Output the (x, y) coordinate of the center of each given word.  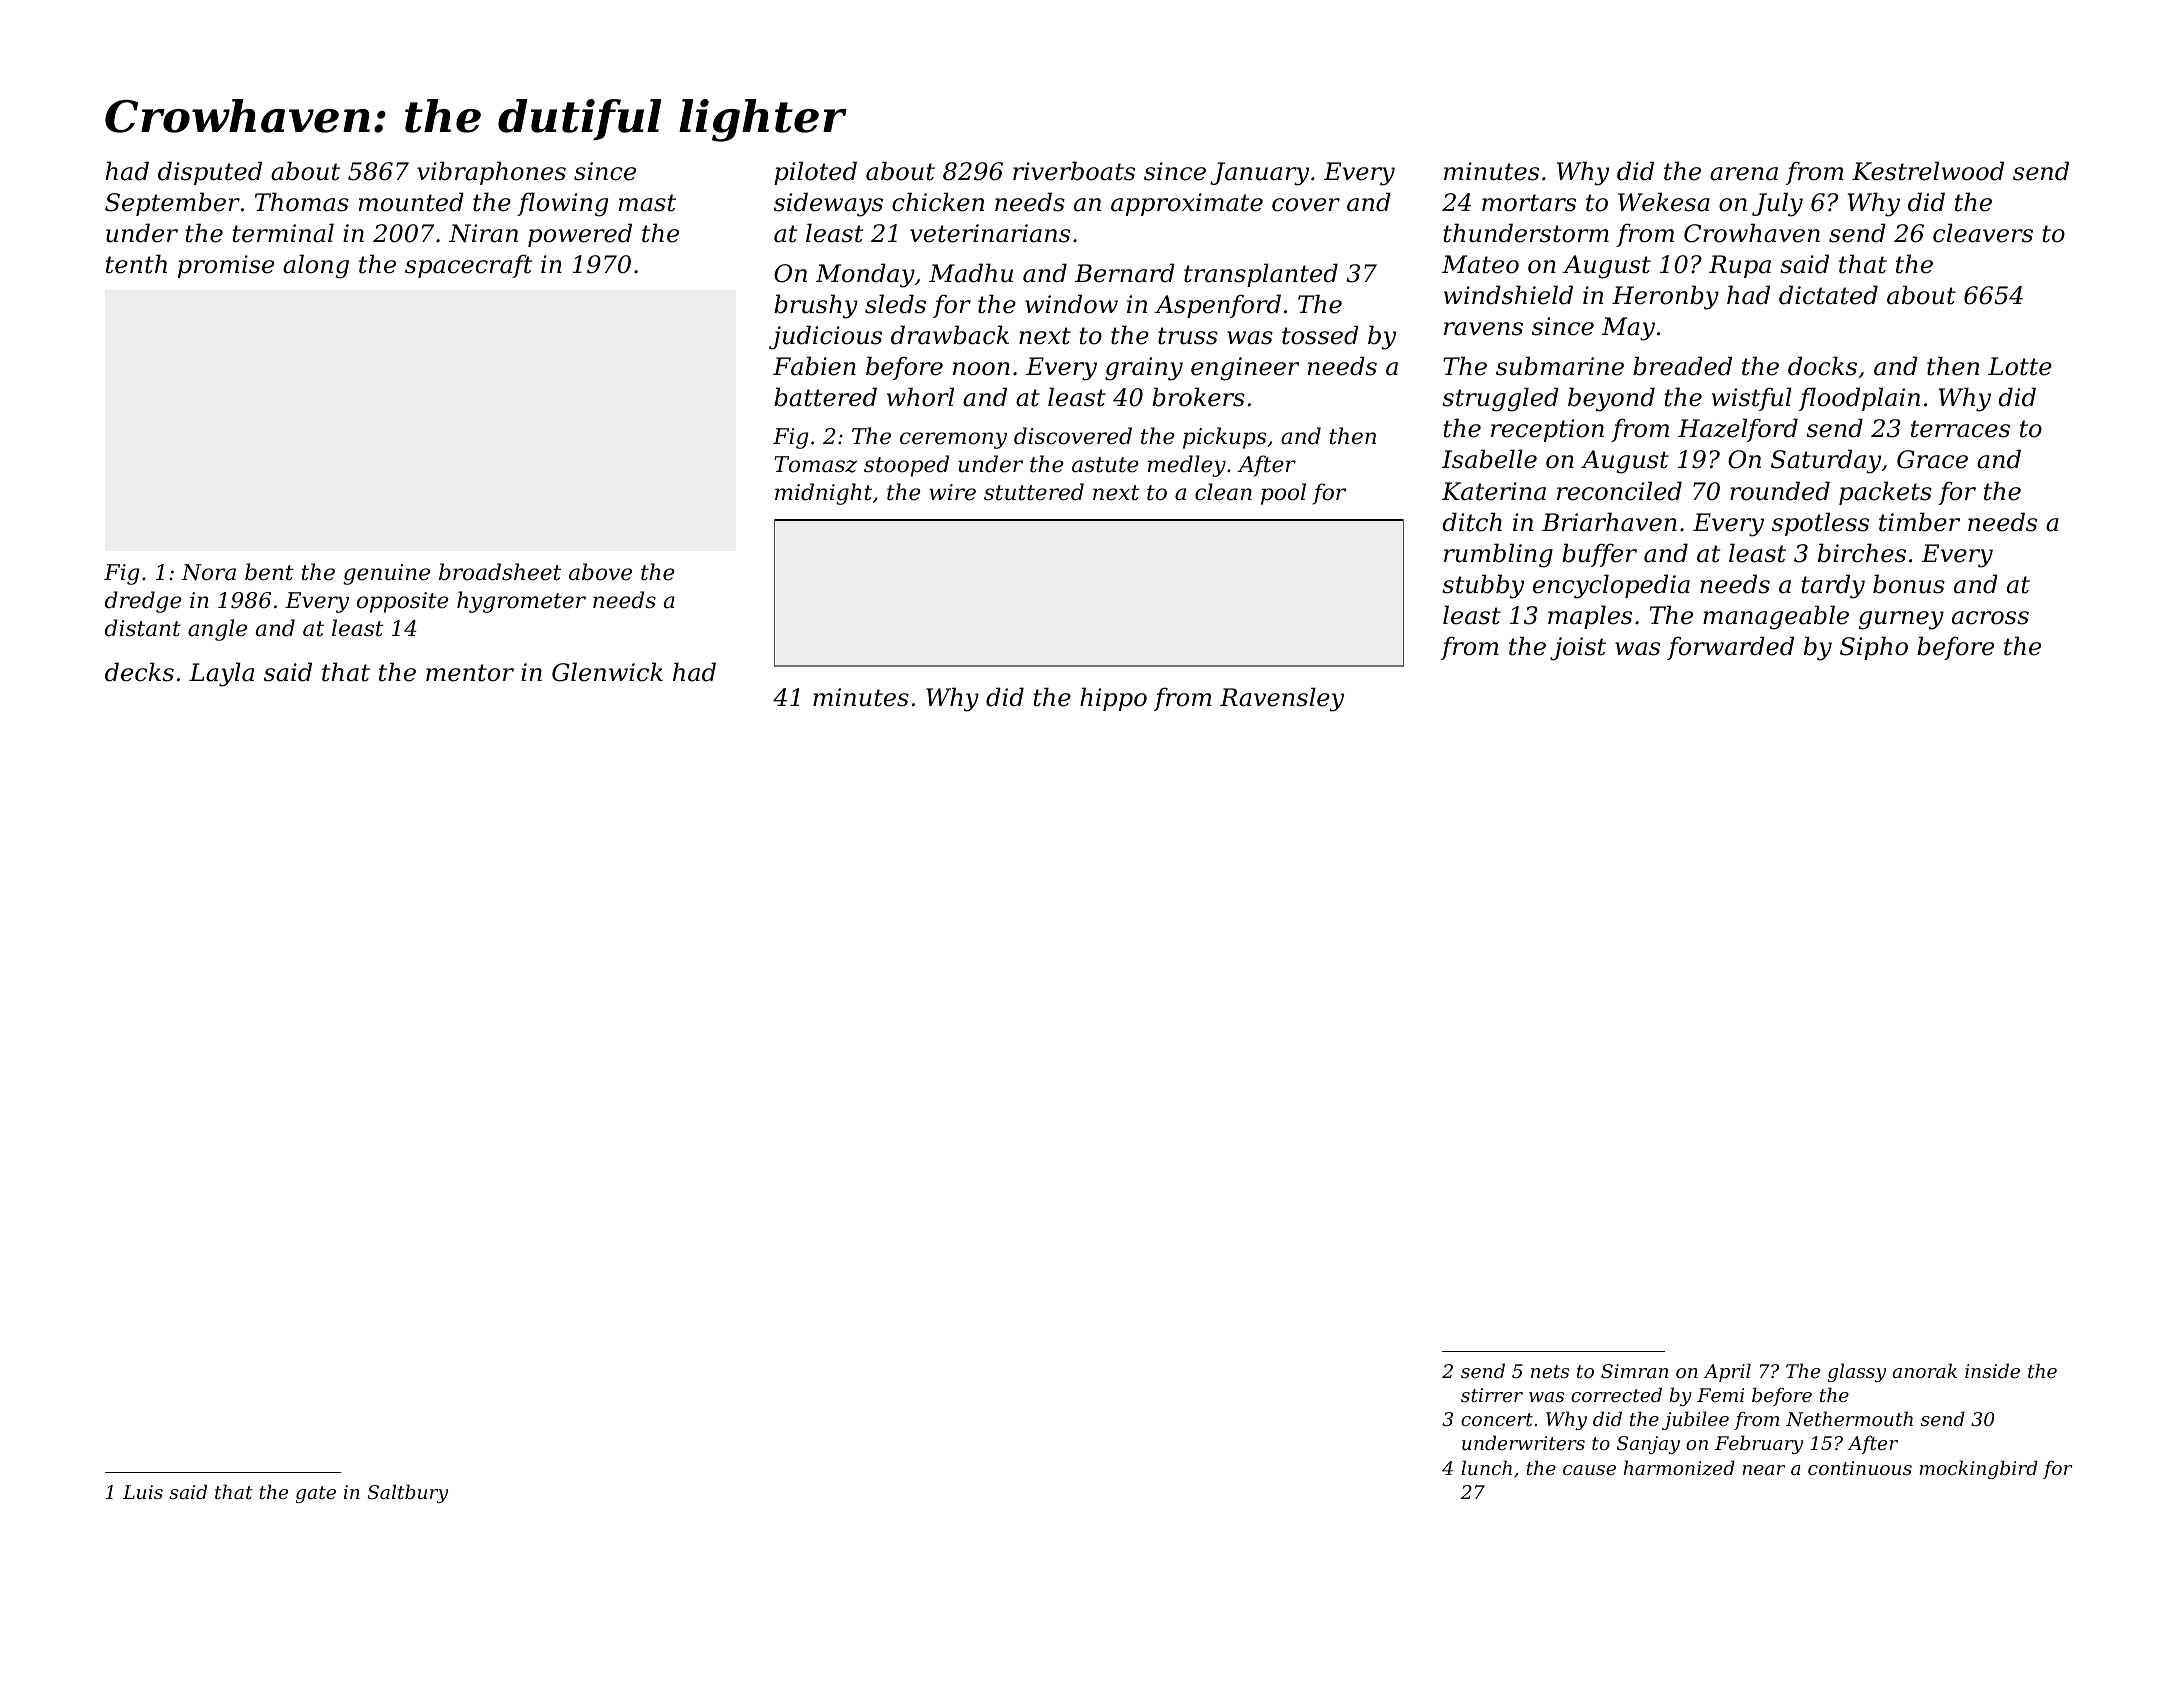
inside (1992, 1370)
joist (1578, 649)
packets (1885, 493)
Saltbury (407, 1493)
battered (825, 397)
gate (316, 1494)
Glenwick (607, 672)
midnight (823, 494)
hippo (1113, 699)
